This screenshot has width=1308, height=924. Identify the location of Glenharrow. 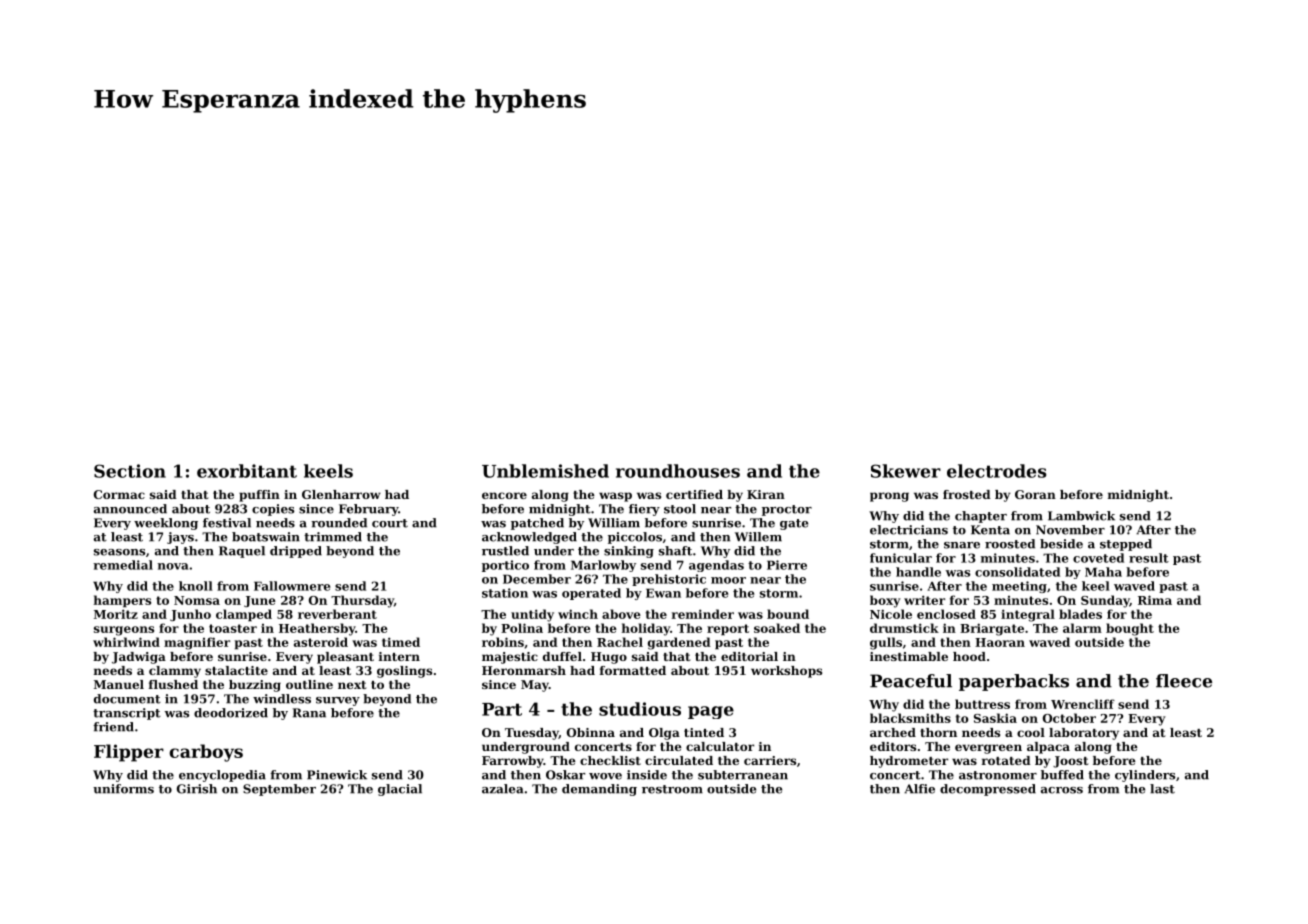
(341, 494).
